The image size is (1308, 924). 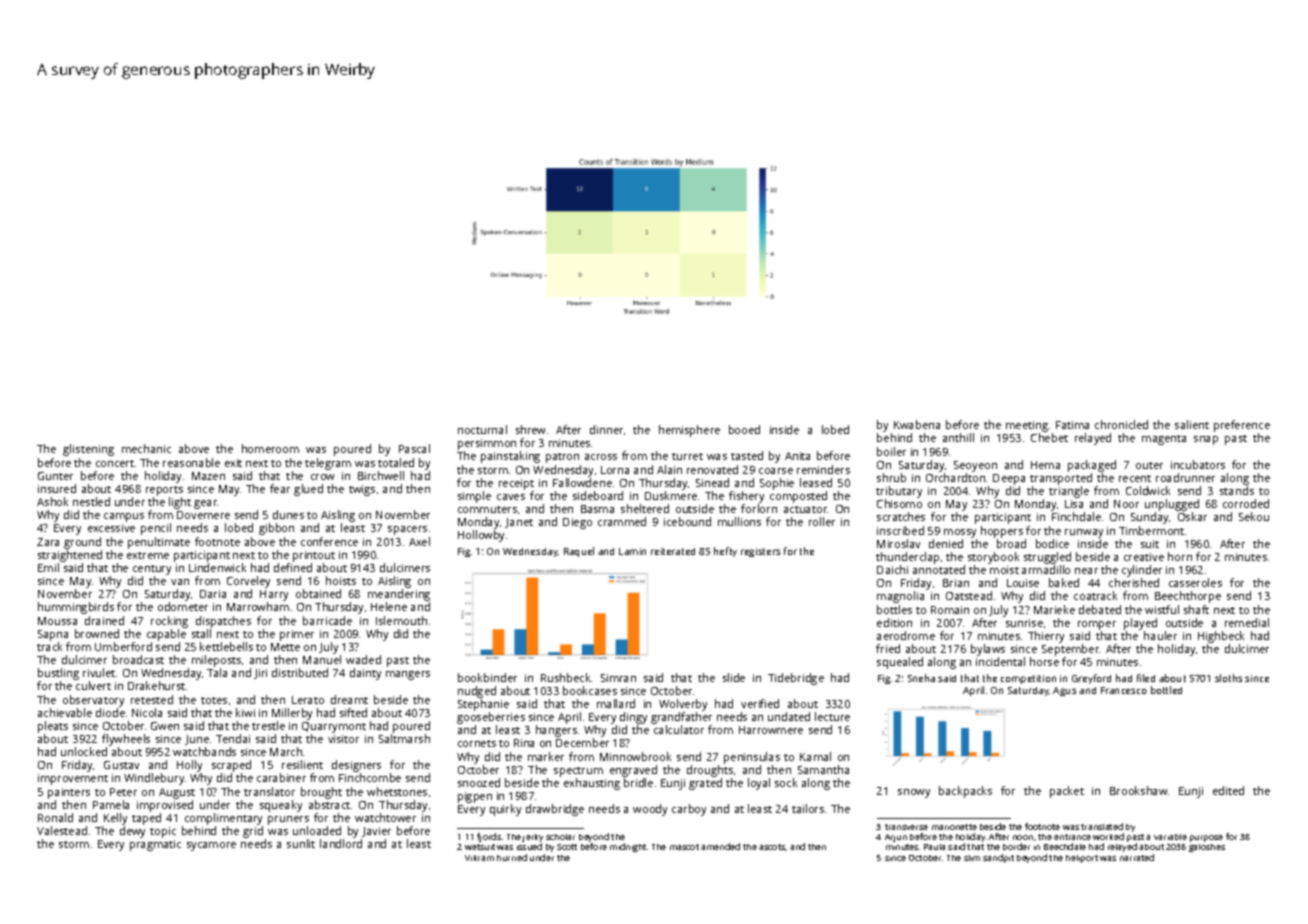 What do you see at coordinates (511, 497) in the screenshot?
I see `caves` at bounding box center [511, 497].
